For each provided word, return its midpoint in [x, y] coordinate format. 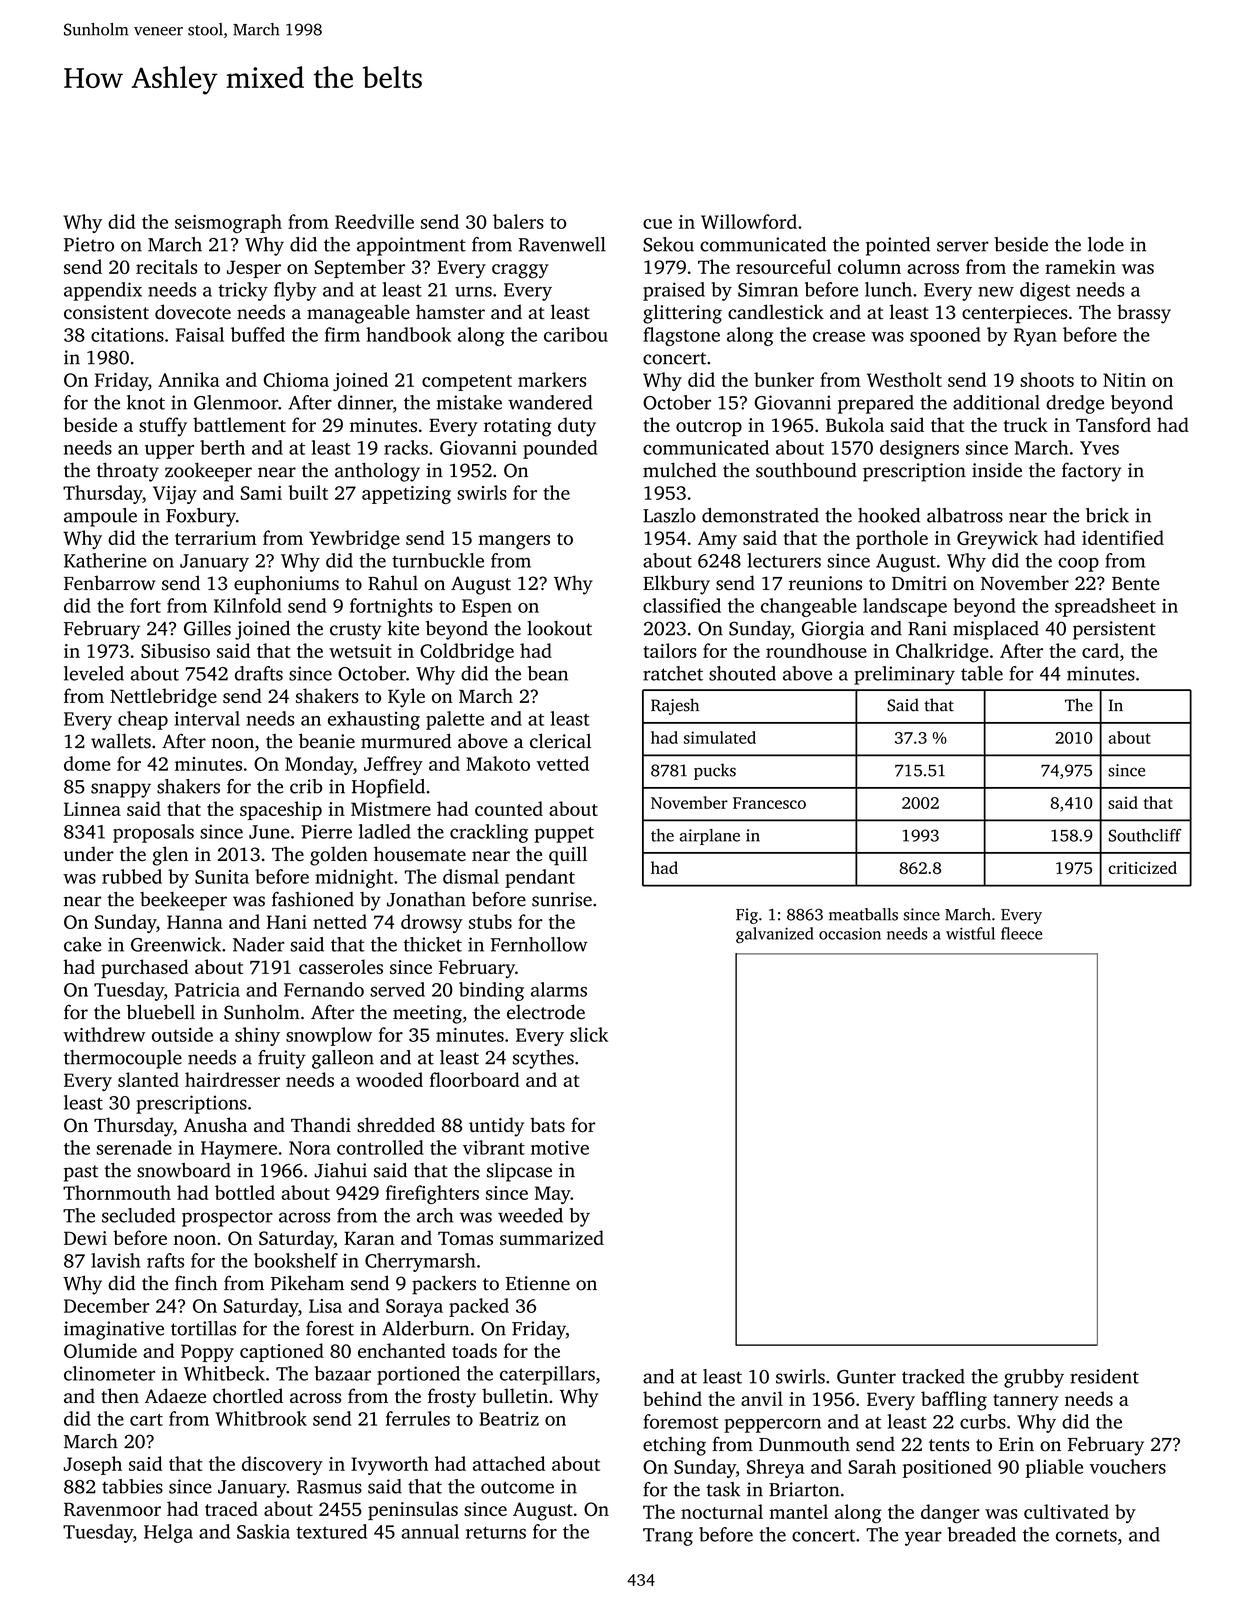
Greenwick [176, 944]
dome [87, 763]
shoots [1047, 379]
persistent [1114, 630]
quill [568, 856]
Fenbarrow [109, 583]
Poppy [207, 1353]
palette [455, 720]
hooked [889, 515]
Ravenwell [562, 244]
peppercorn [772, 1425]
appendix [103, 291]
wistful [970, 933]
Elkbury [676, 585]
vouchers [1128, 1466]
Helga [168, 1533]
